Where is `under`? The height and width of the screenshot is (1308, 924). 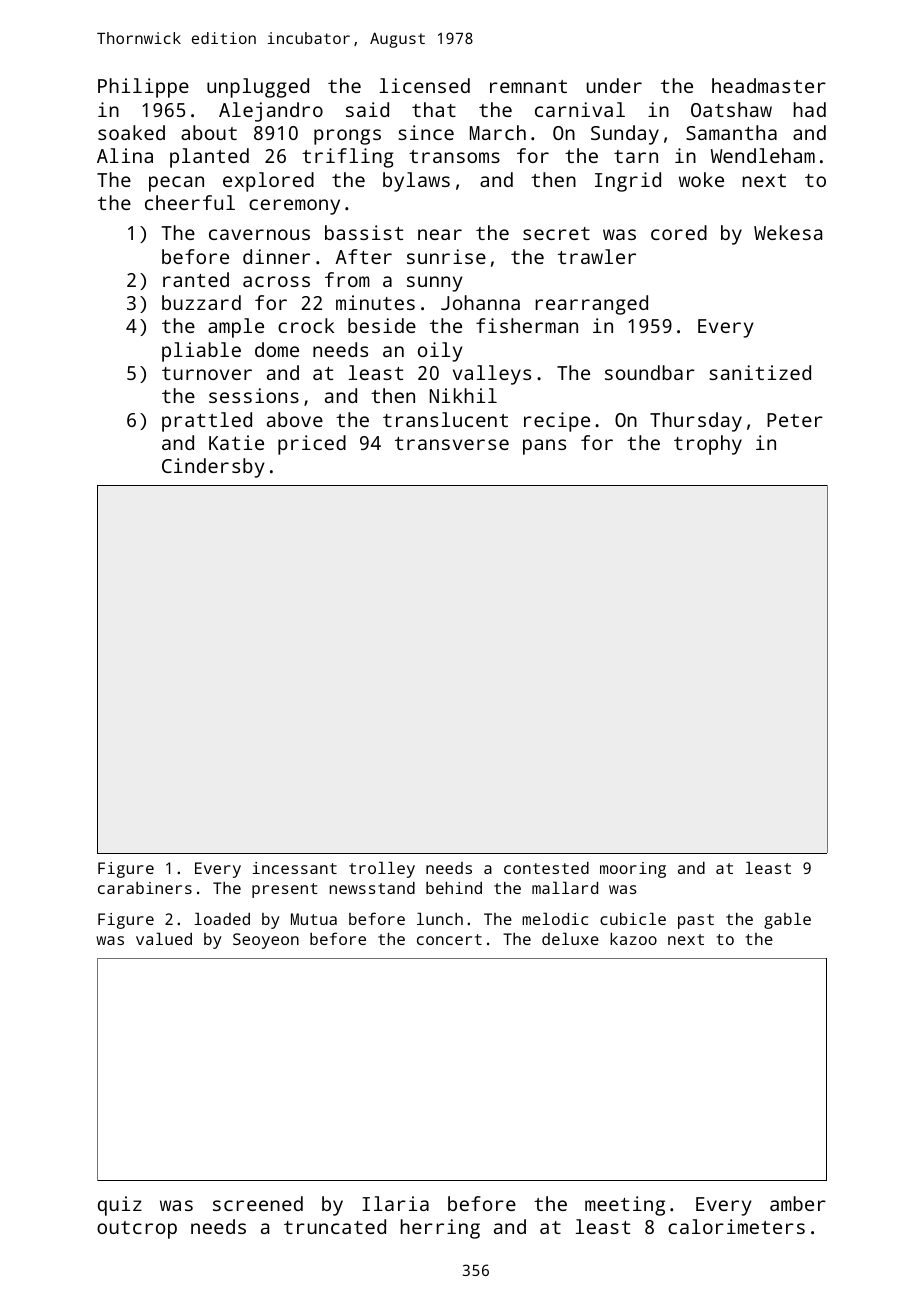
under is located at coordinates (614, 85).
